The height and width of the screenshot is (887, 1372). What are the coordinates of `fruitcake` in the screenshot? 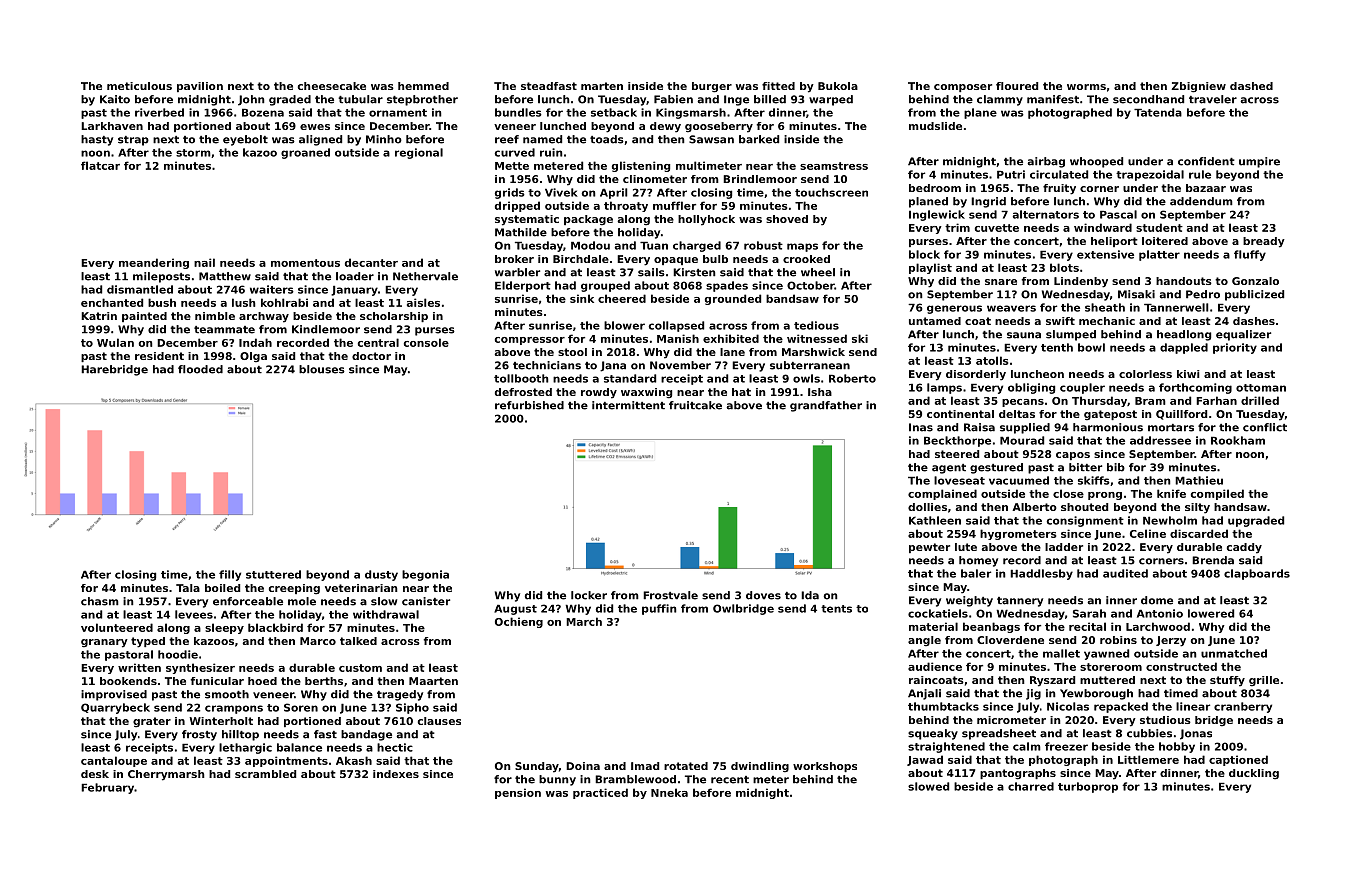 It's located at (695, 405).
